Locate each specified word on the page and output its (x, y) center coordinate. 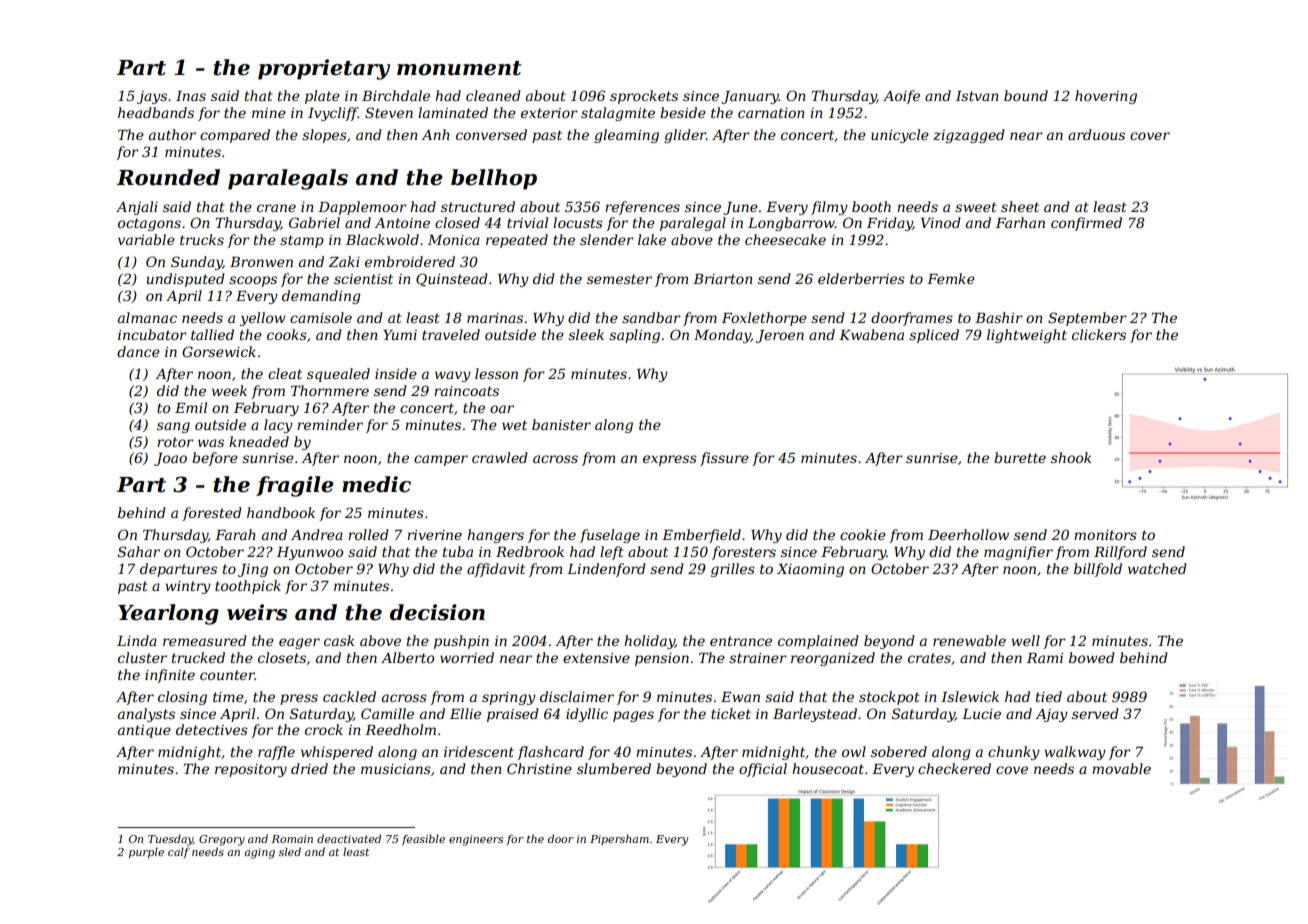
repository (251, 770)
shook (1071, 457)
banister (561, 424)
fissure (724, 459)
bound (1026, 95)
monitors (1105, 535)
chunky (1014, 753)
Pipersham (619, 839)
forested (212, 514)
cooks (287, 334)
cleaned (493, 95)
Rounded (168, 177)
